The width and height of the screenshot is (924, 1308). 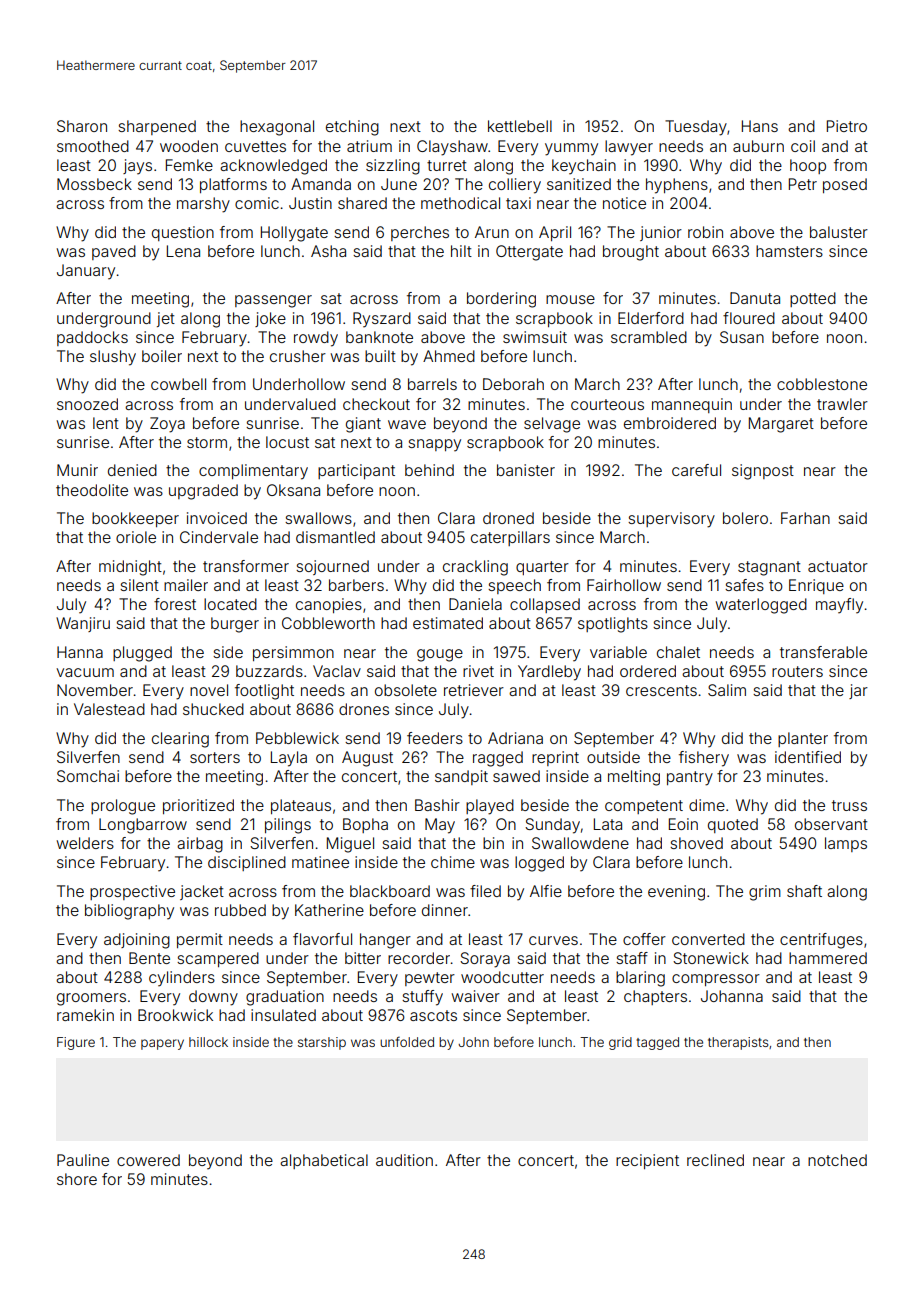 I want to click on observant, so click(x=831, y=824).
